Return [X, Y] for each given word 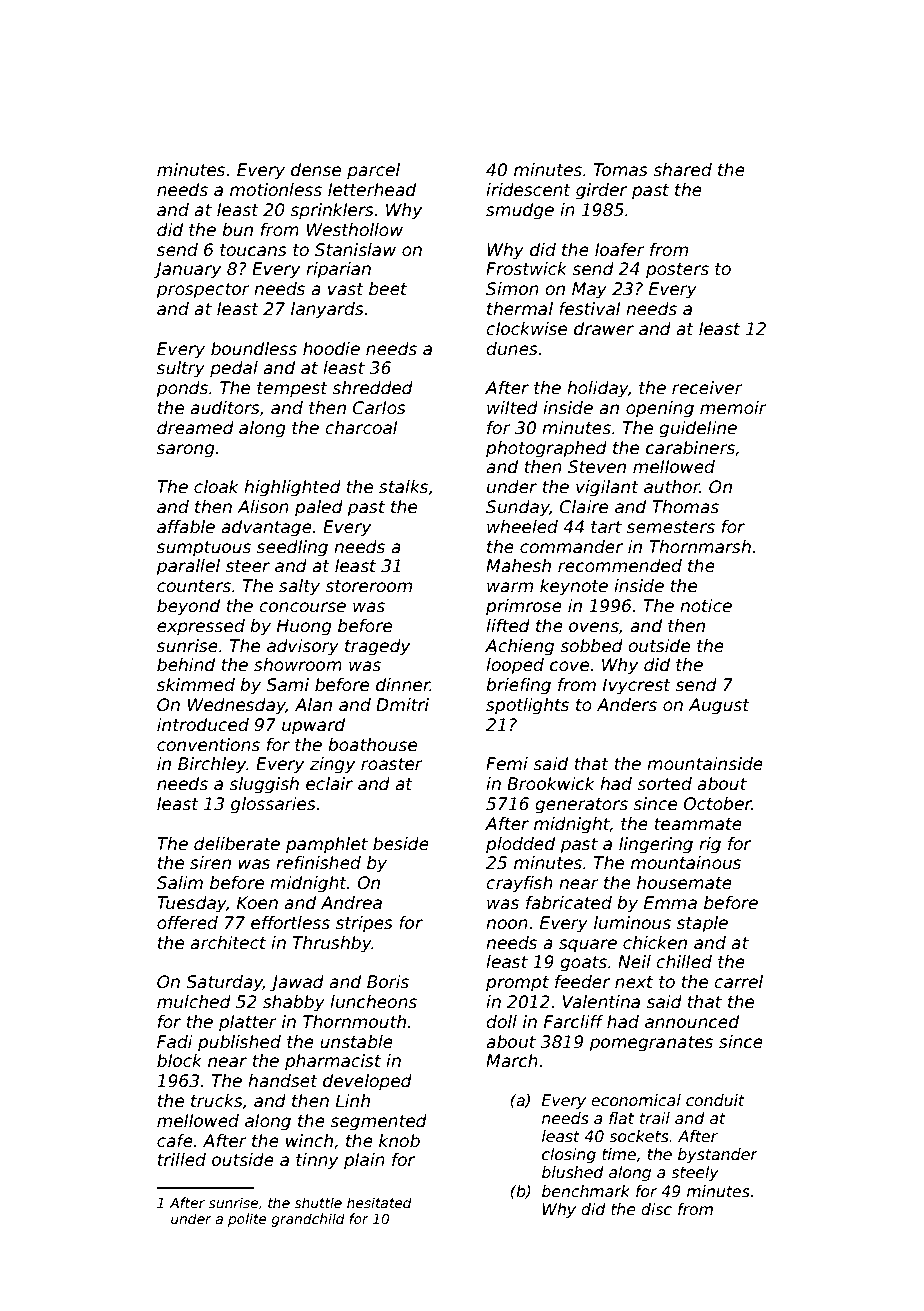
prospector [203, 291]
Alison [263, 507]
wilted [512, 408]
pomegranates [651, 1044]
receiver [707, 388]
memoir [733, 408]
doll [501, 1022]
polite [247, 1220]
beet [388, 289]
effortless [290, 923]
